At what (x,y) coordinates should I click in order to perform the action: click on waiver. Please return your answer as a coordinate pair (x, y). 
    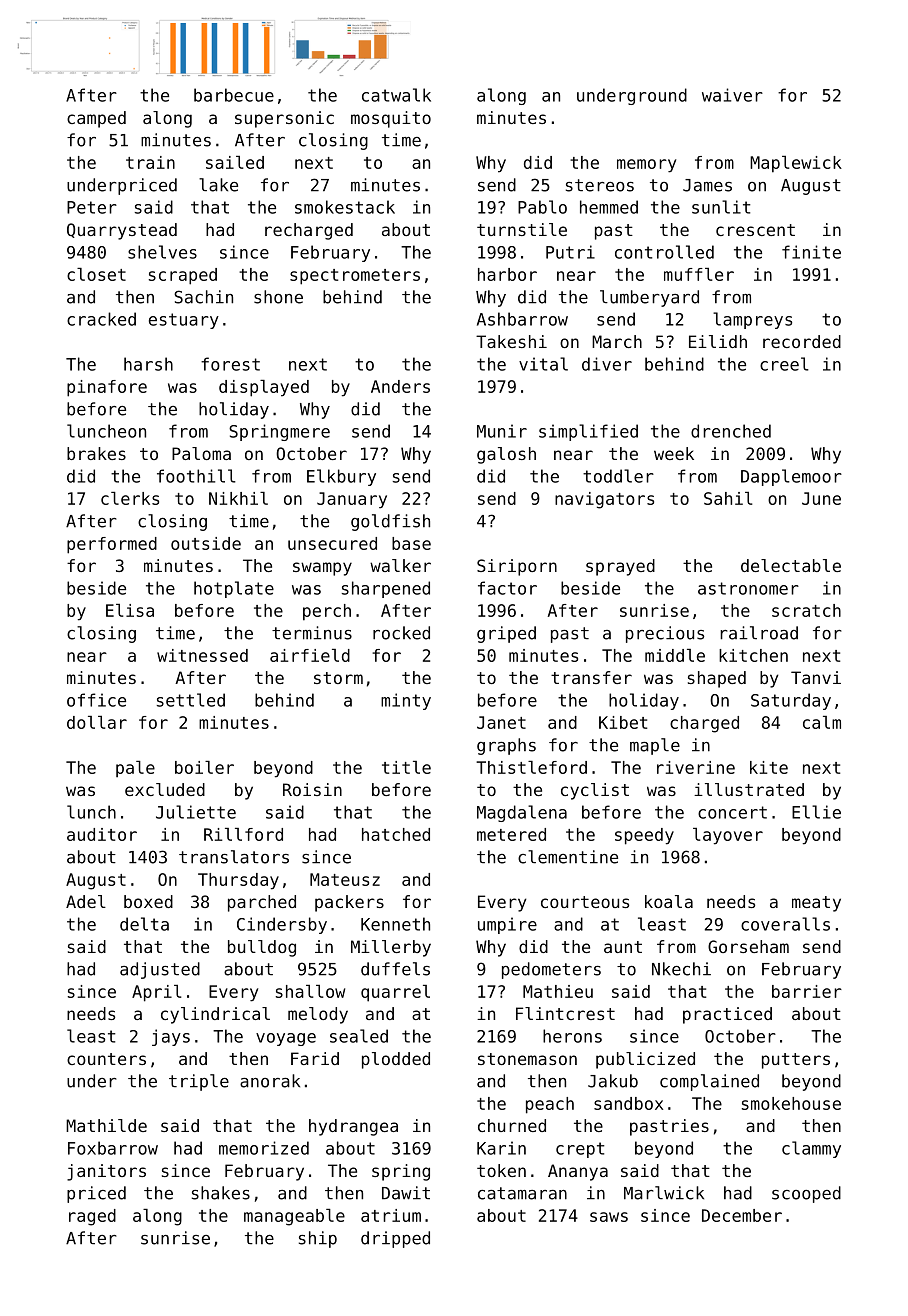
    Looking at the image, I should click on (732, 95).
